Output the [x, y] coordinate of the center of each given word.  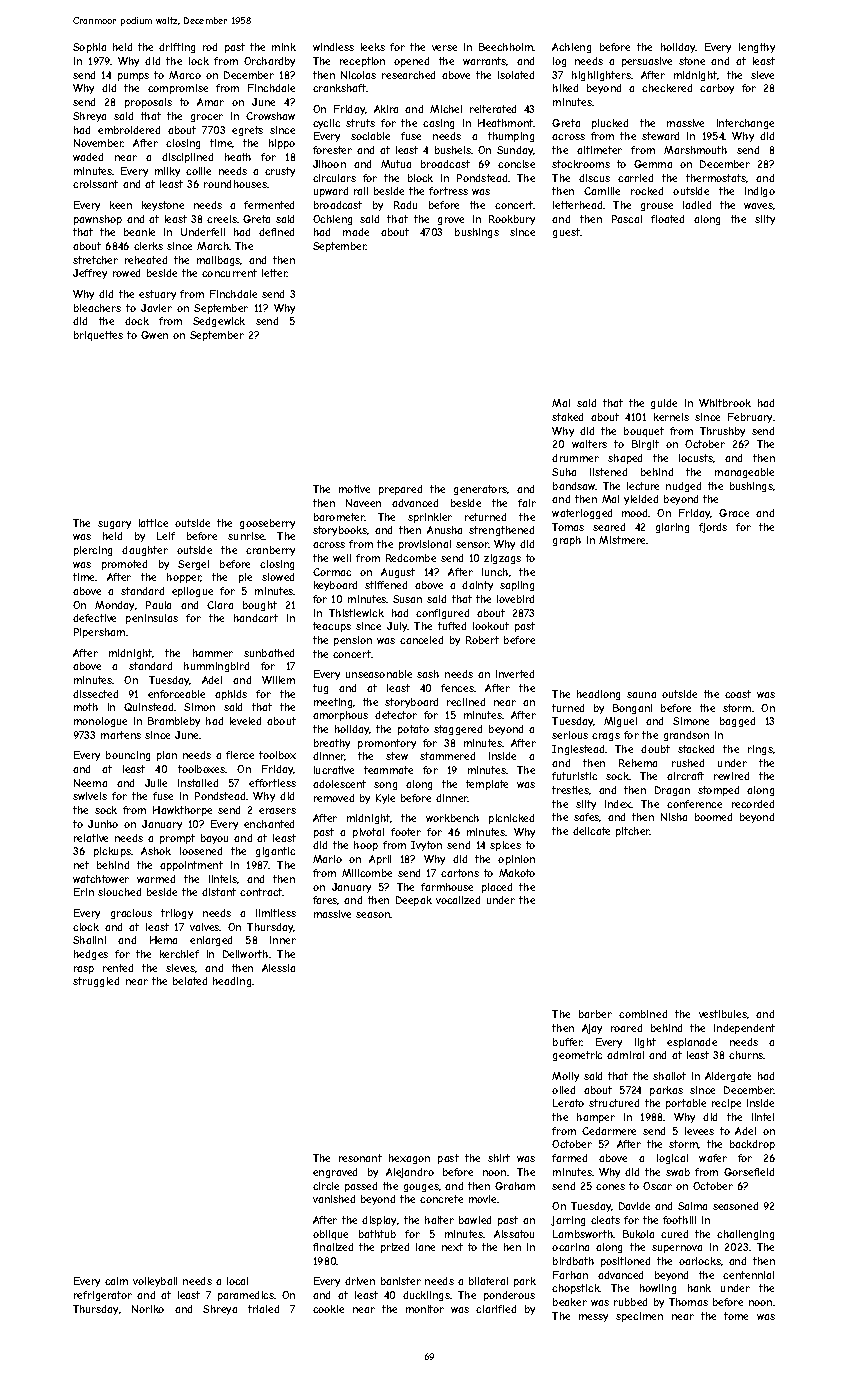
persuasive [647, 62]
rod [210, 47]
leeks [373, 47]
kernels [671, 417]
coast [738, 694]
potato [413, 730]
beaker [570, 1302]
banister [401, 1281]
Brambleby [174, 722]
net [81, 865]
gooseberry [267, 524]
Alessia [278, 968]
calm [116, 1281]
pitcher [633, 832]
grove [451, 221]
